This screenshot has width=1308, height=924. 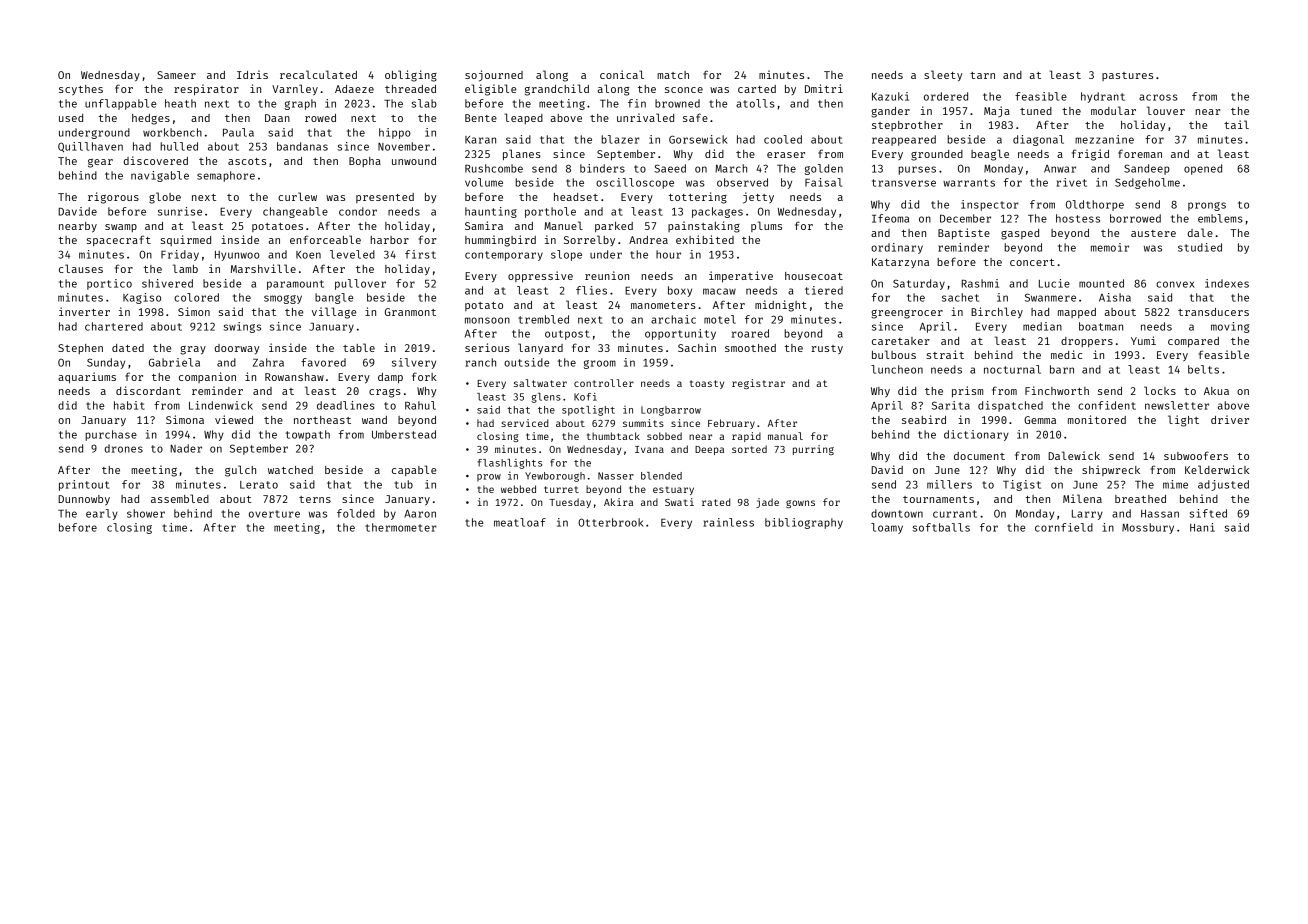 I want to click on Akua, so click(x=1216, y=391).
